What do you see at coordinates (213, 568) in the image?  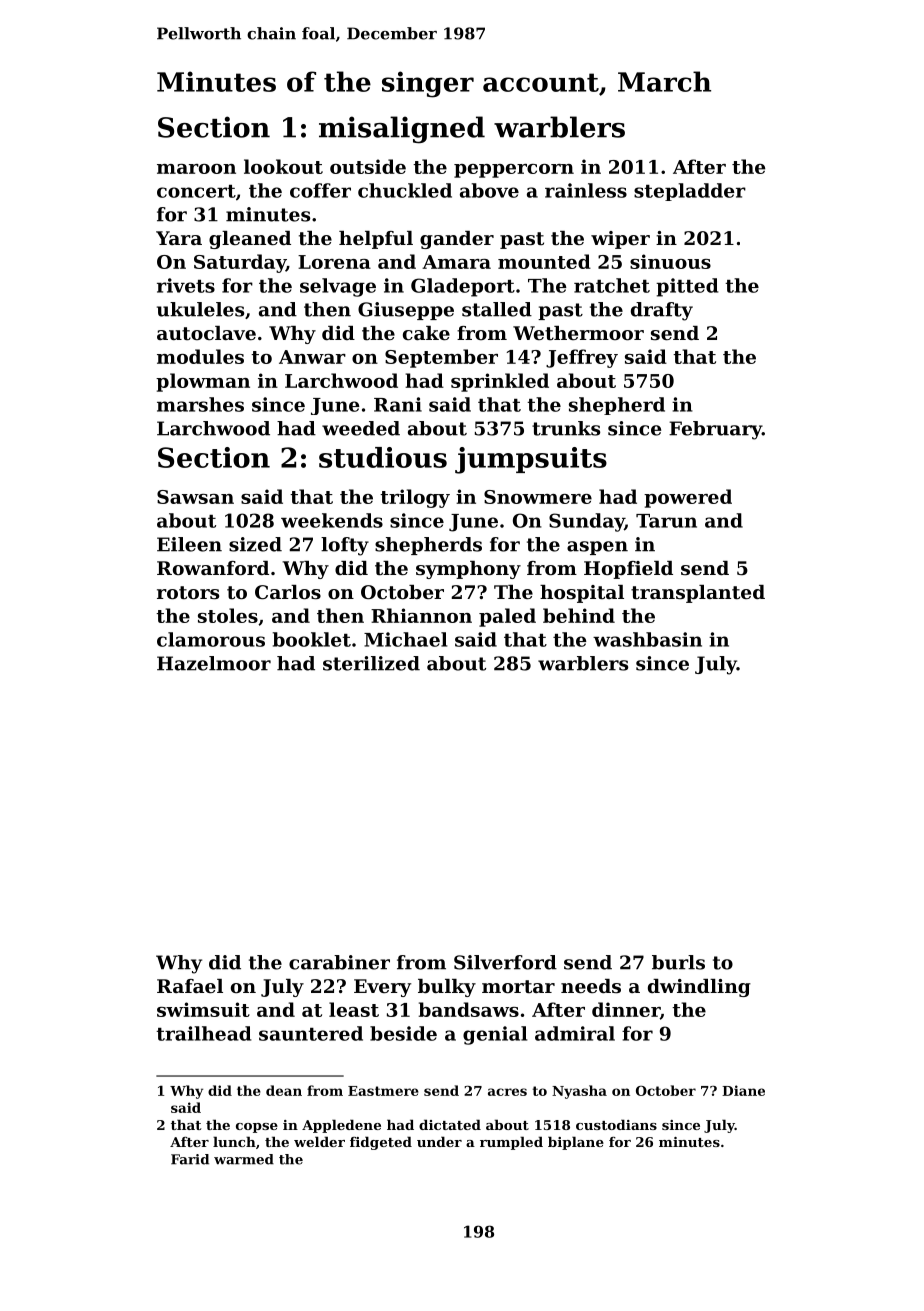 I see `Rowanford` at bounding box center [213, 568].
